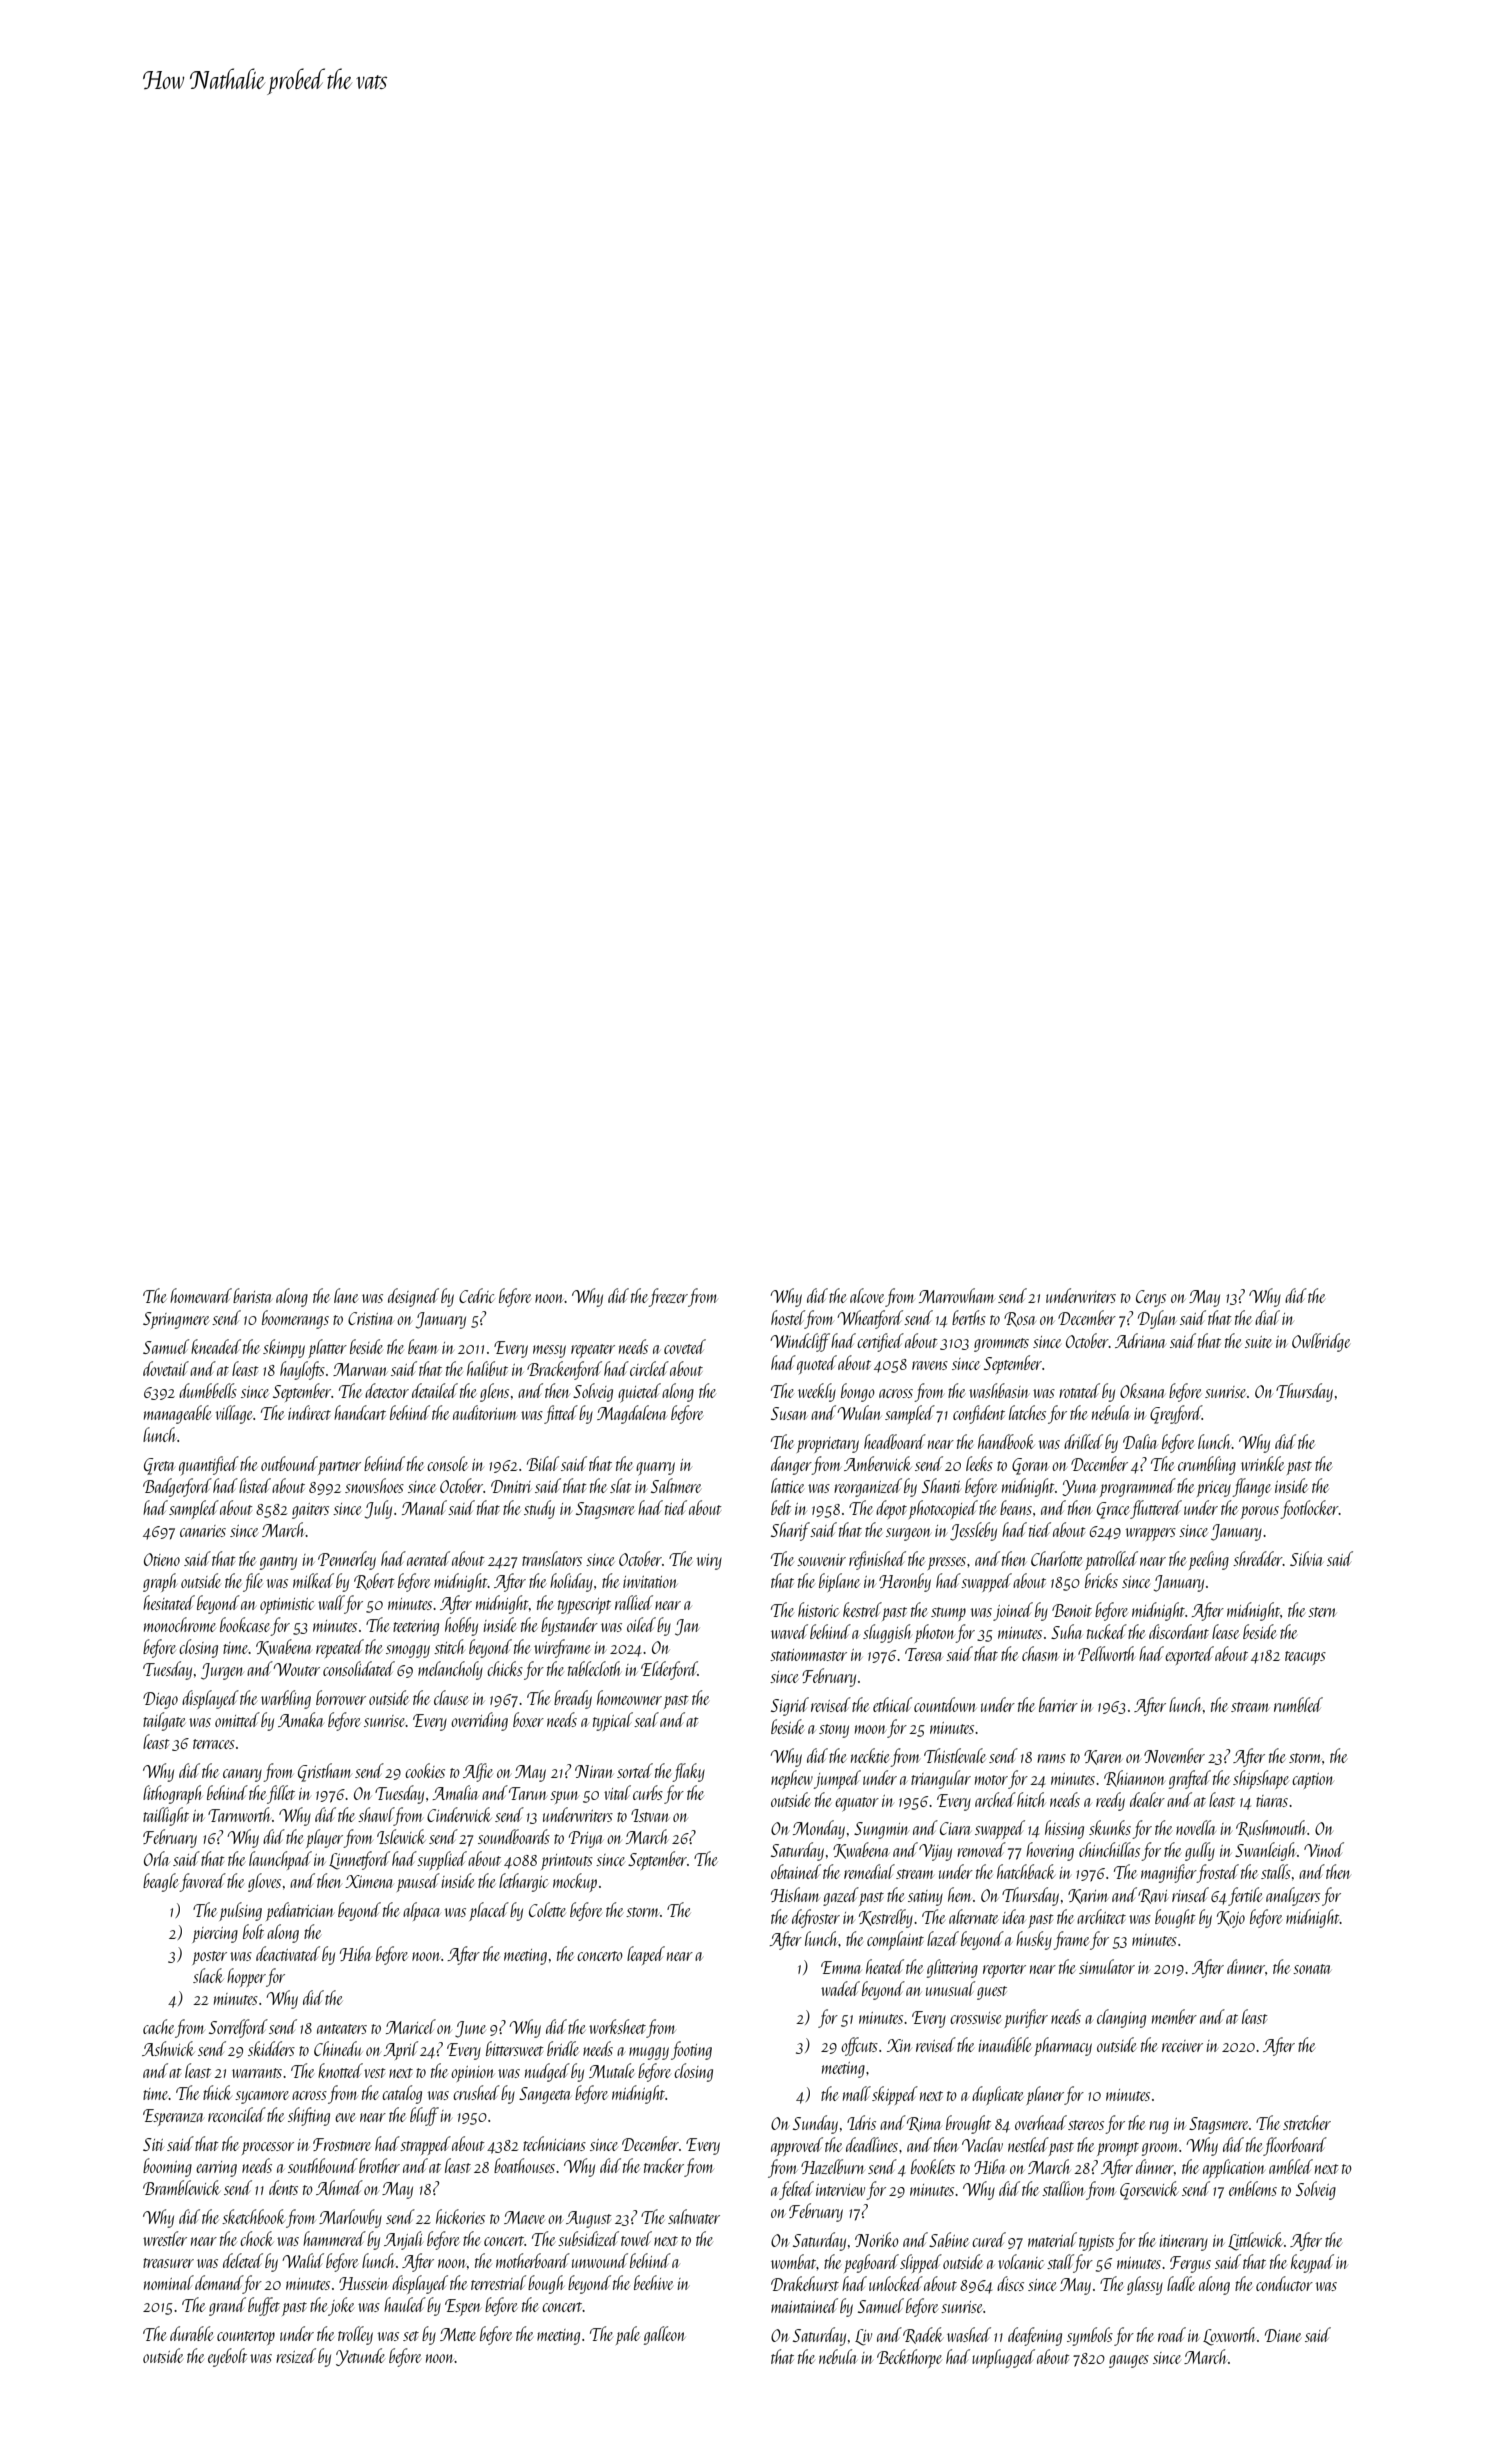 The width and height of the screenshot is (1496, 2464). I want to click on leaped, so click(646, 1955).
